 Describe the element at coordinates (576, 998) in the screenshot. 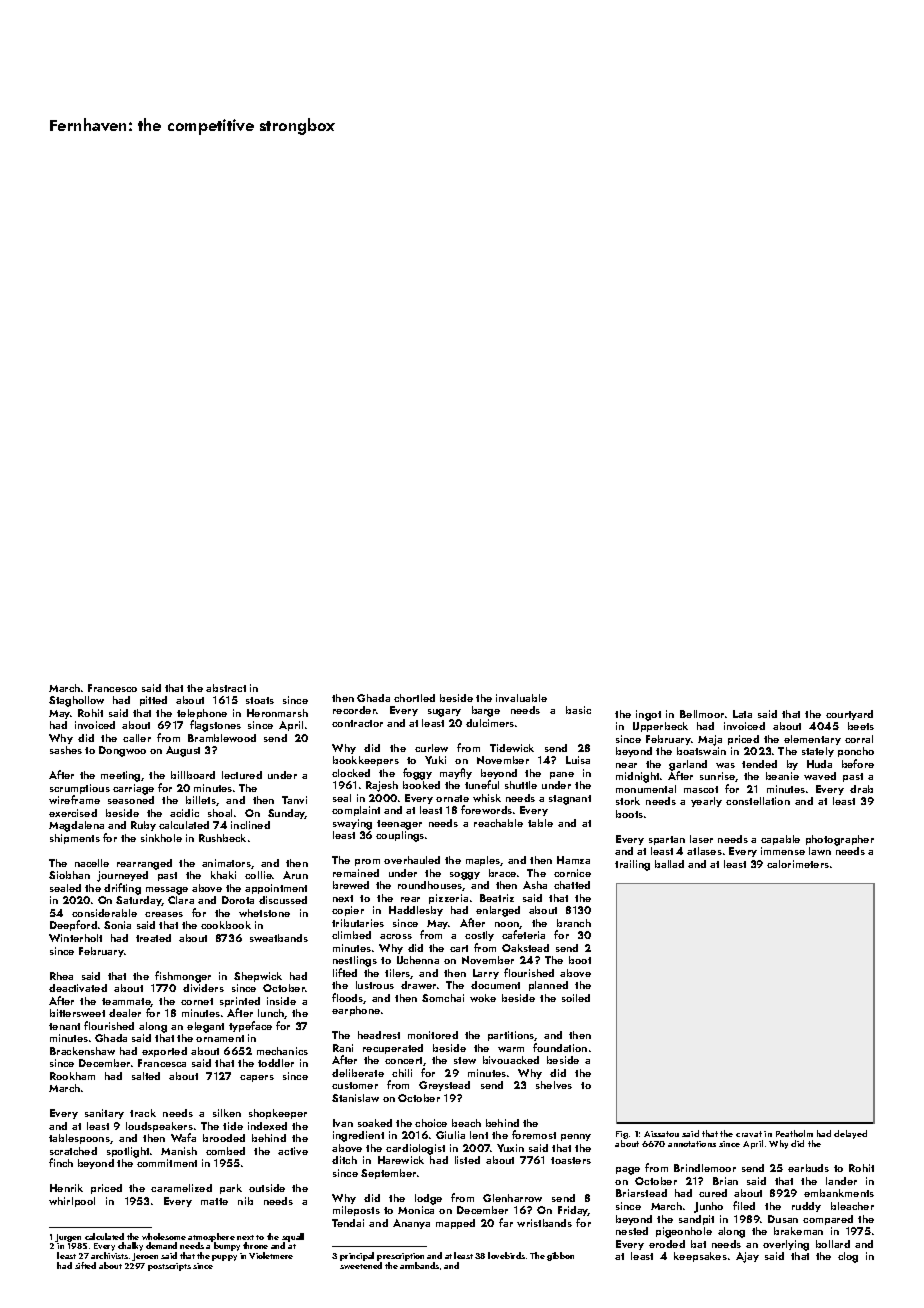

I see `soiled` at that location.
